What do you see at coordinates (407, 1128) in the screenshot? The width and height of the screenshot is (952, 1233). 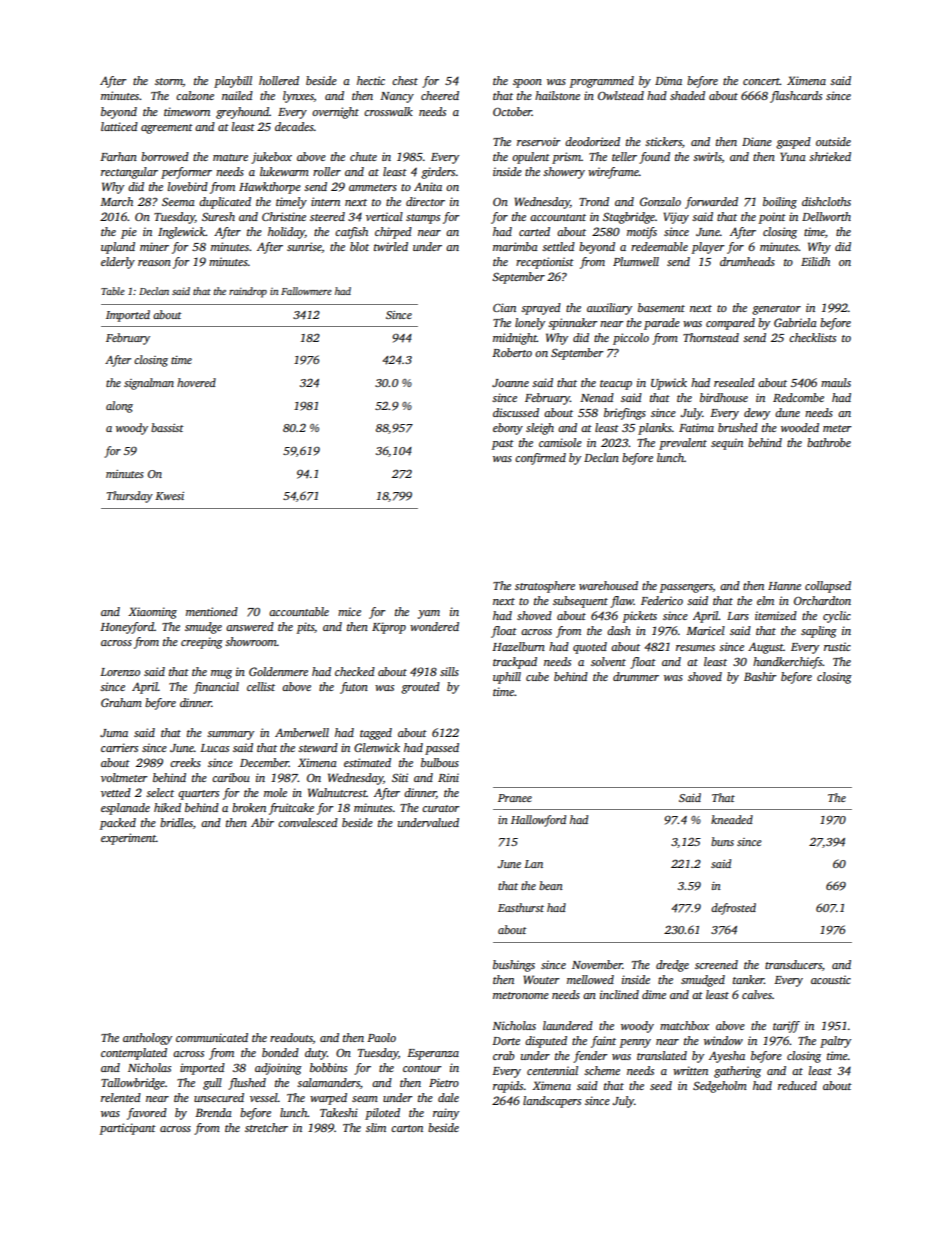 I see `carton` at bounding box center [407, 1128].
